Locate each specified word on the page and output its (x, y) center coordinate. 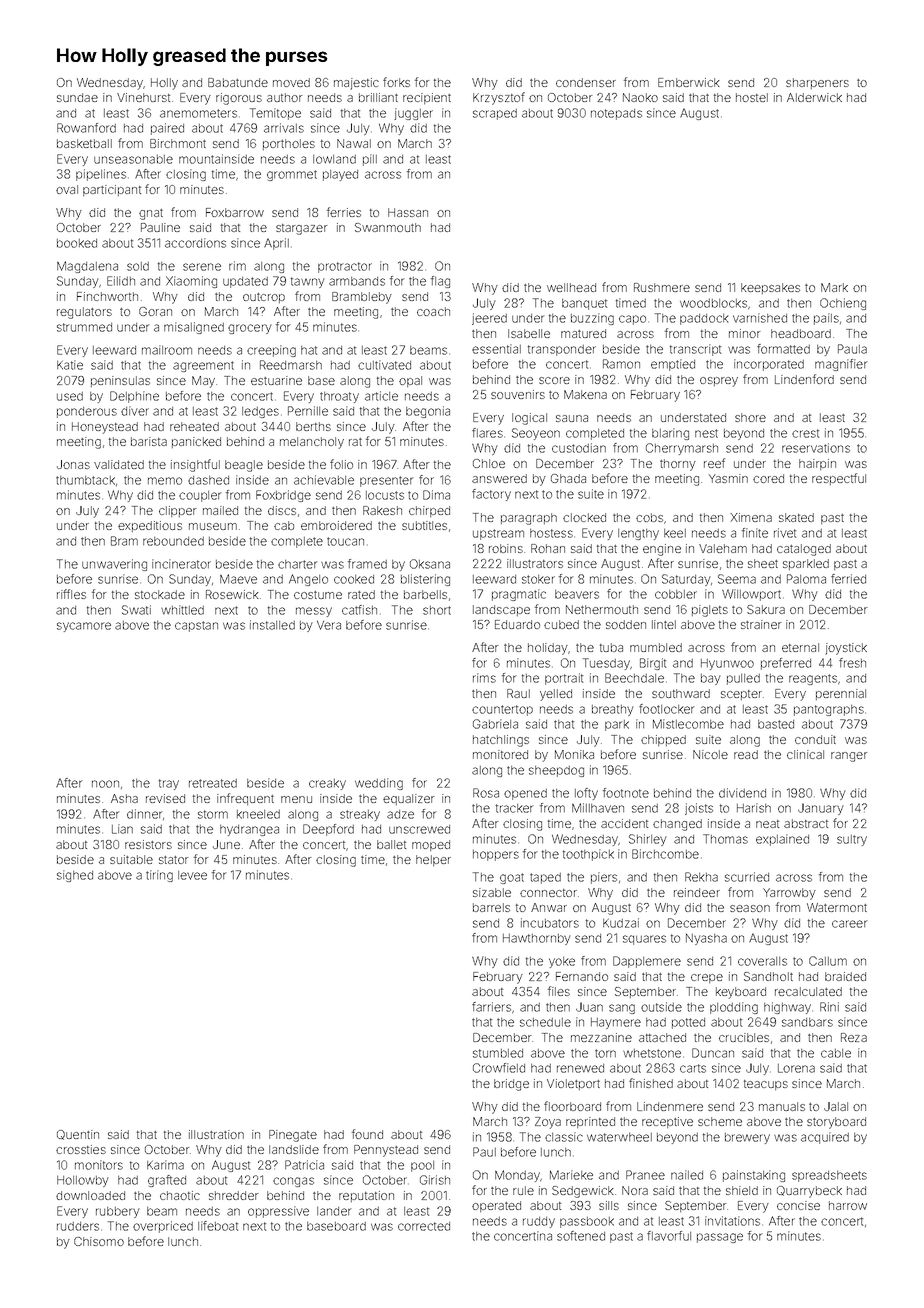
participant (112, 190)
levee (192, 875)
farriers (491, 1007)
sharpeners (817, 83)
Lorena (796, 1068)
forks (396, 82)
